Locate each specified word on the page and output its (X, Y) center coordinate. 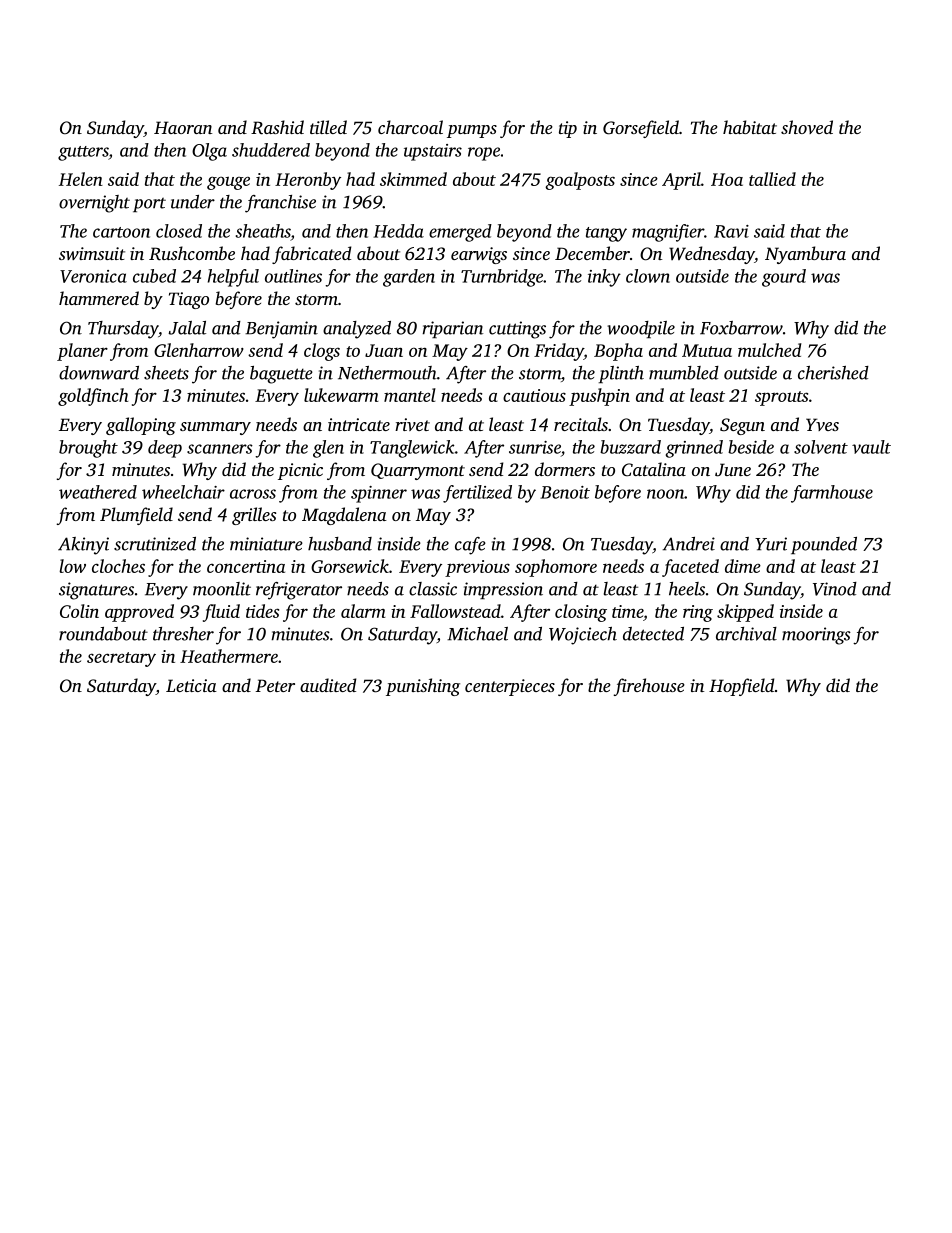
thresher (183, 634)
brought (88, 449)
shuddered (271, 150)
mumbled (684, 373)
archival (746, 634)
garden (409, 278)
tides (262, 611)
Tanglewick (412, 449)
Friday (559, 352)
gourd (784, 278)
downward (99, 373)
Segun (742, 426)
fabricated (311, 255)
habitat (750, 127)
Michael (477, 634)
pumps (472, 131)
